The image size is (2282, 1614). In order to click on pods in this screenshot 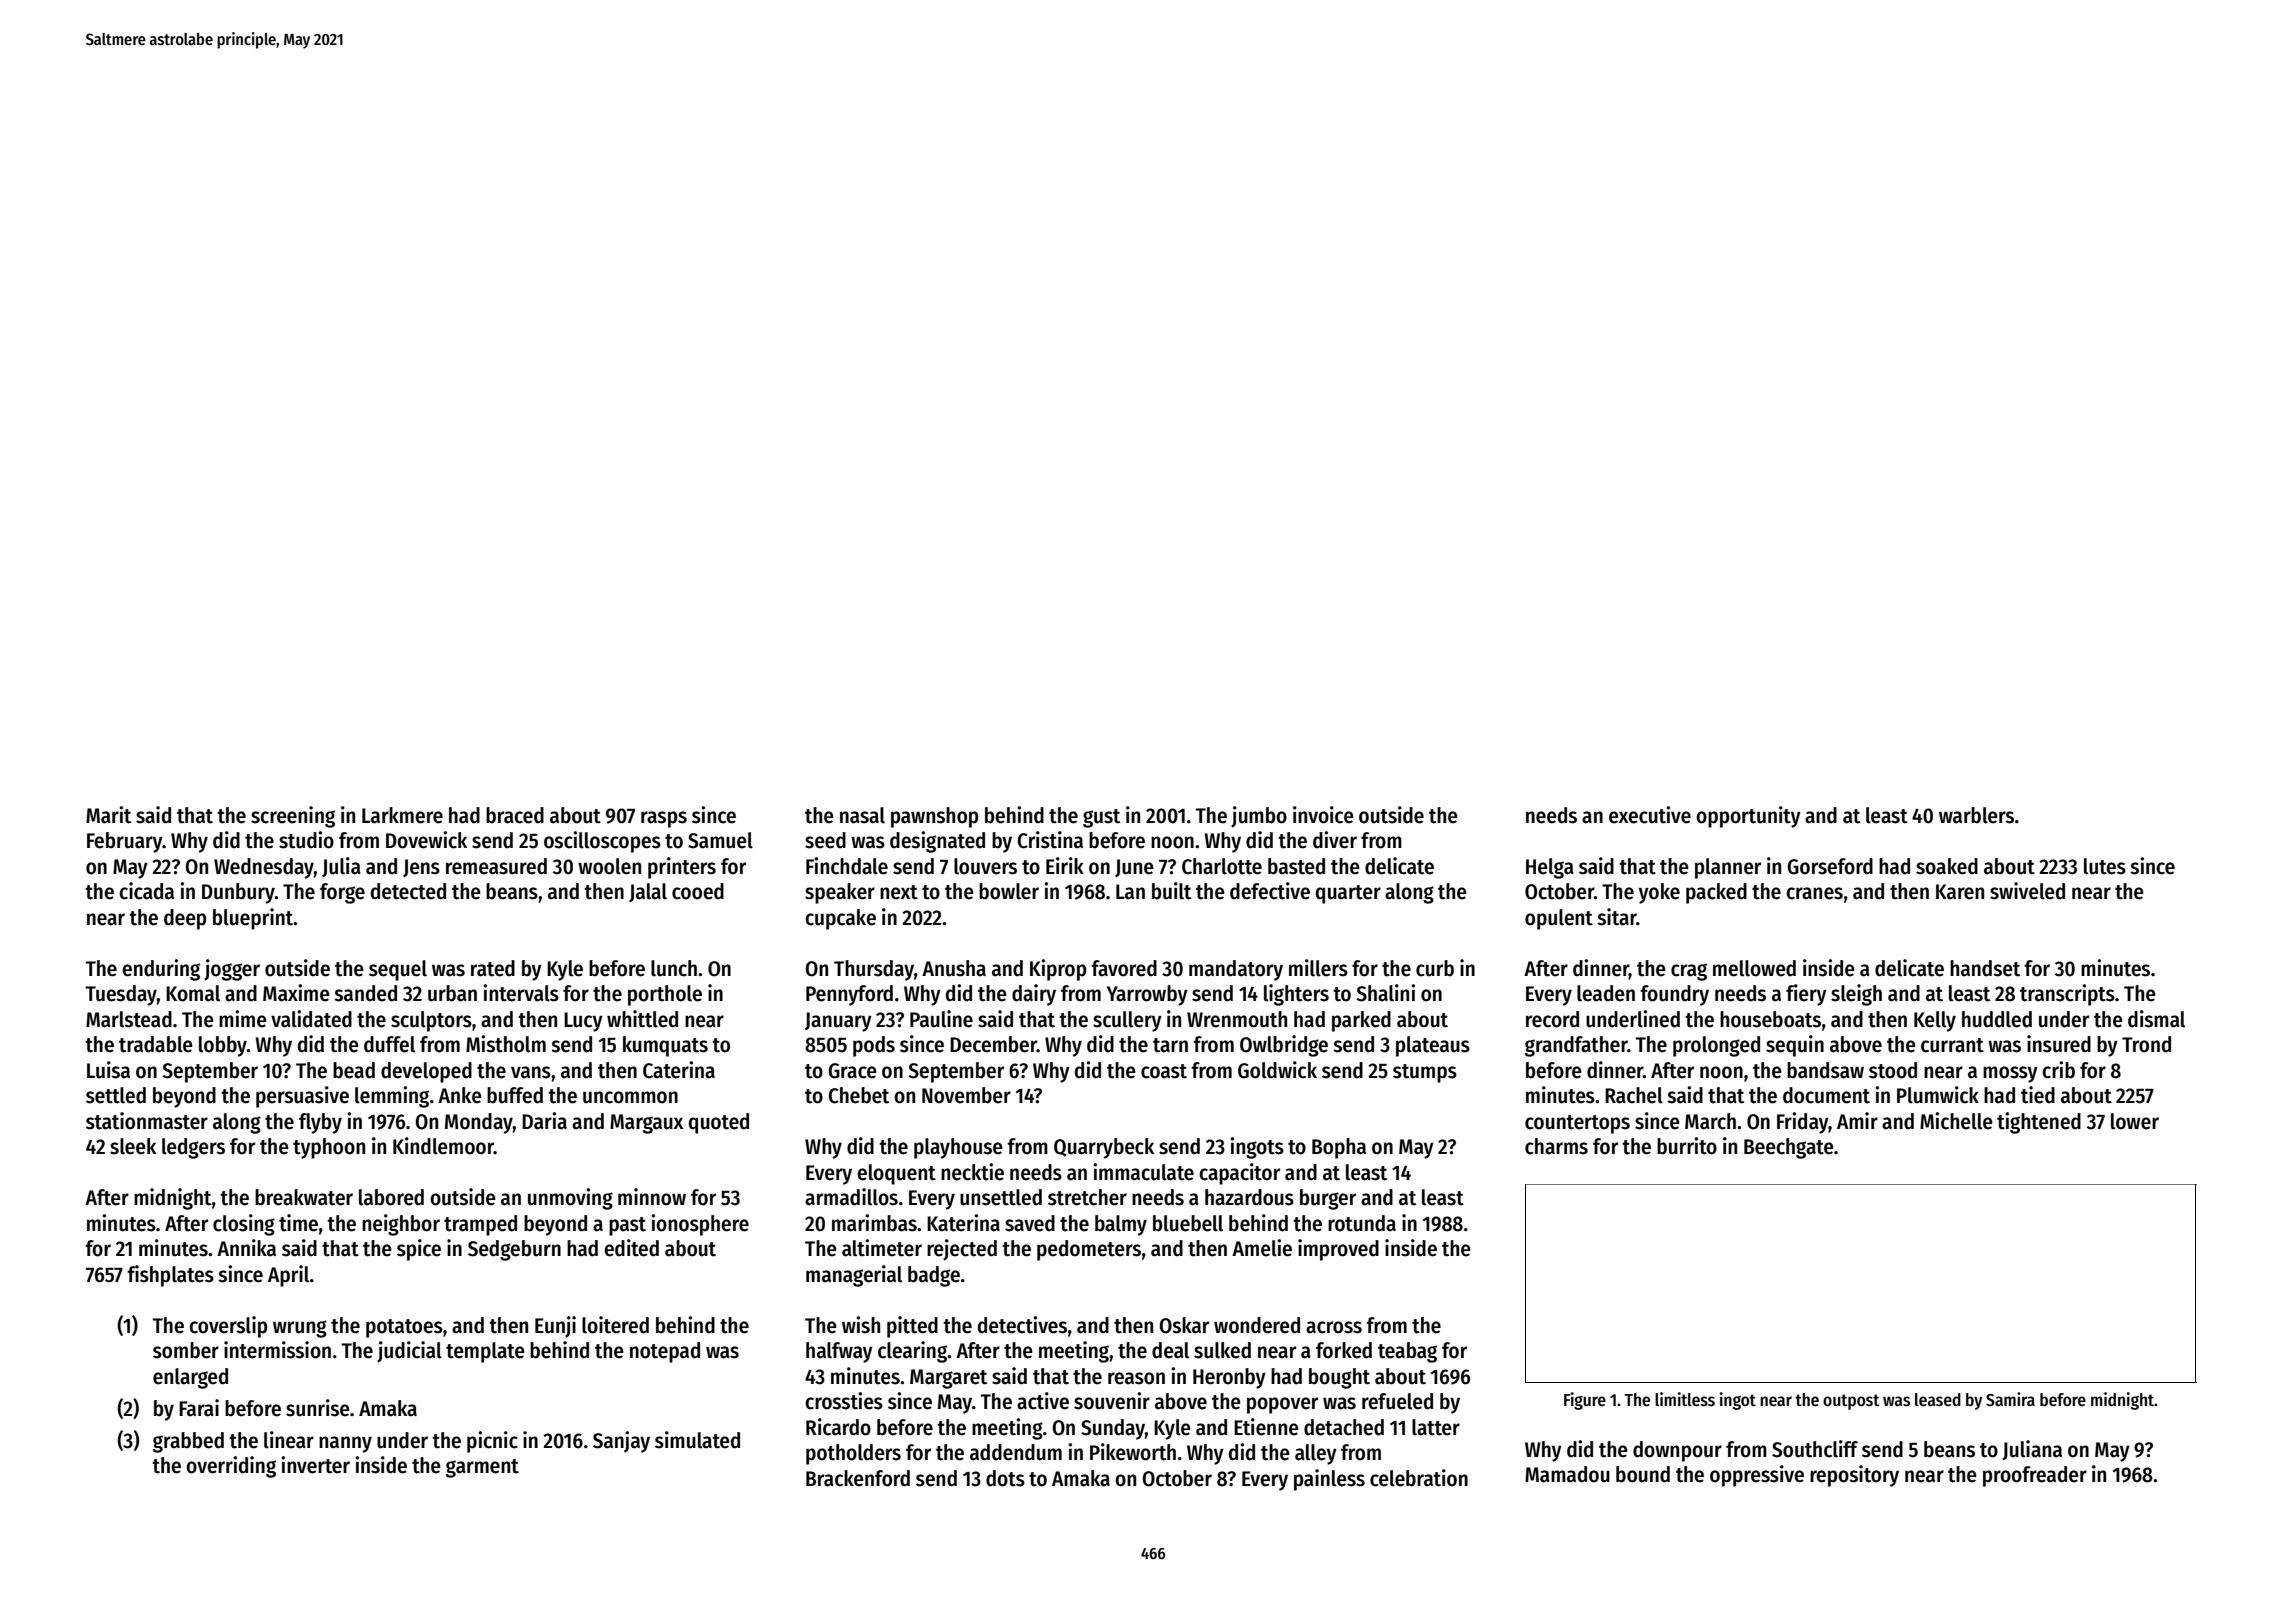, I will do `click(874, 1046)`.
